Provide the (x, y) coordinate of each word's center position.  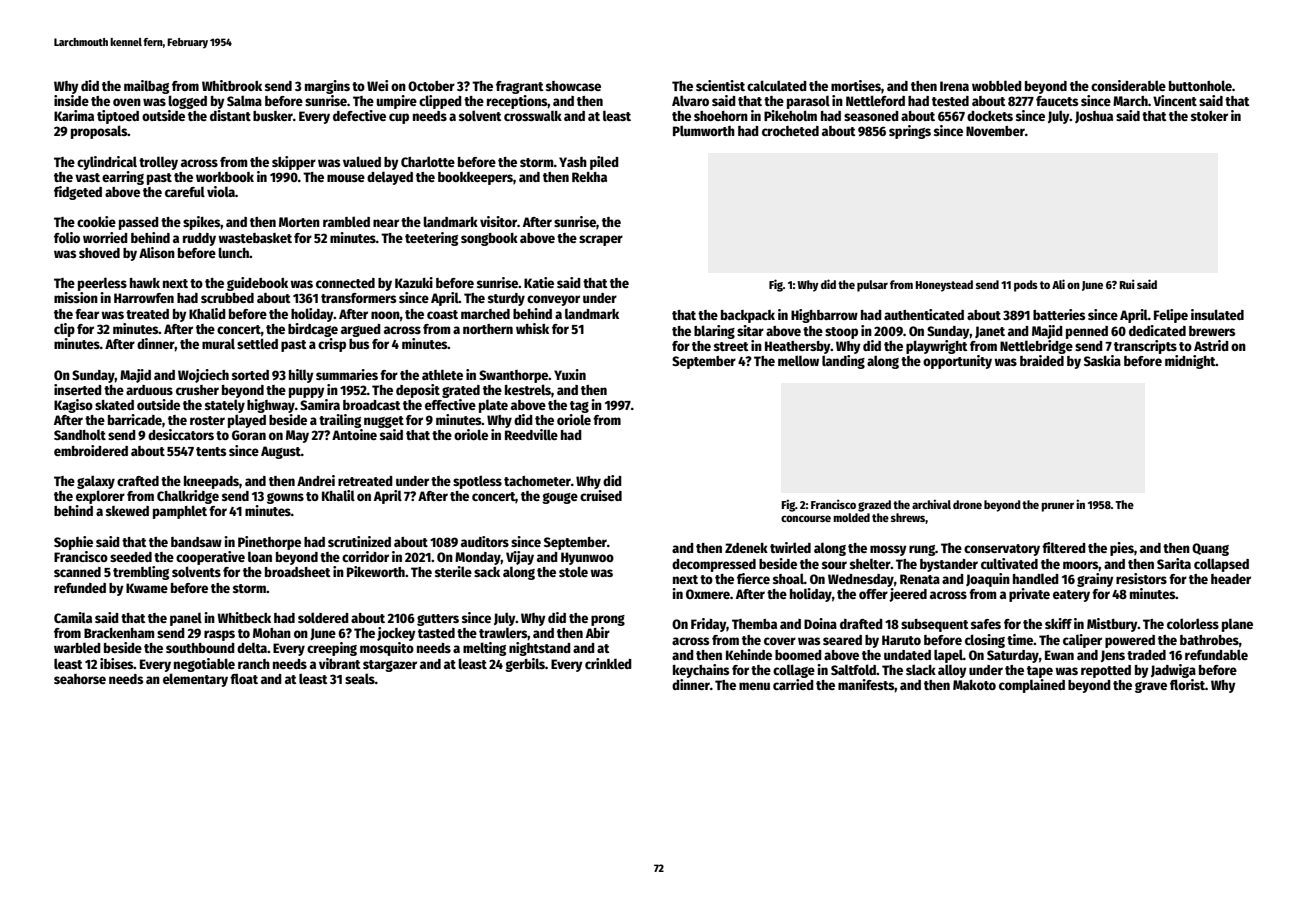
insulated (1217, 314)
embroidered (91, 450)
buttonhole (1200, 85)
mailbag (146, 87)
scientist (720, 85)
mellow (798, 360)
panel (186, 619)
